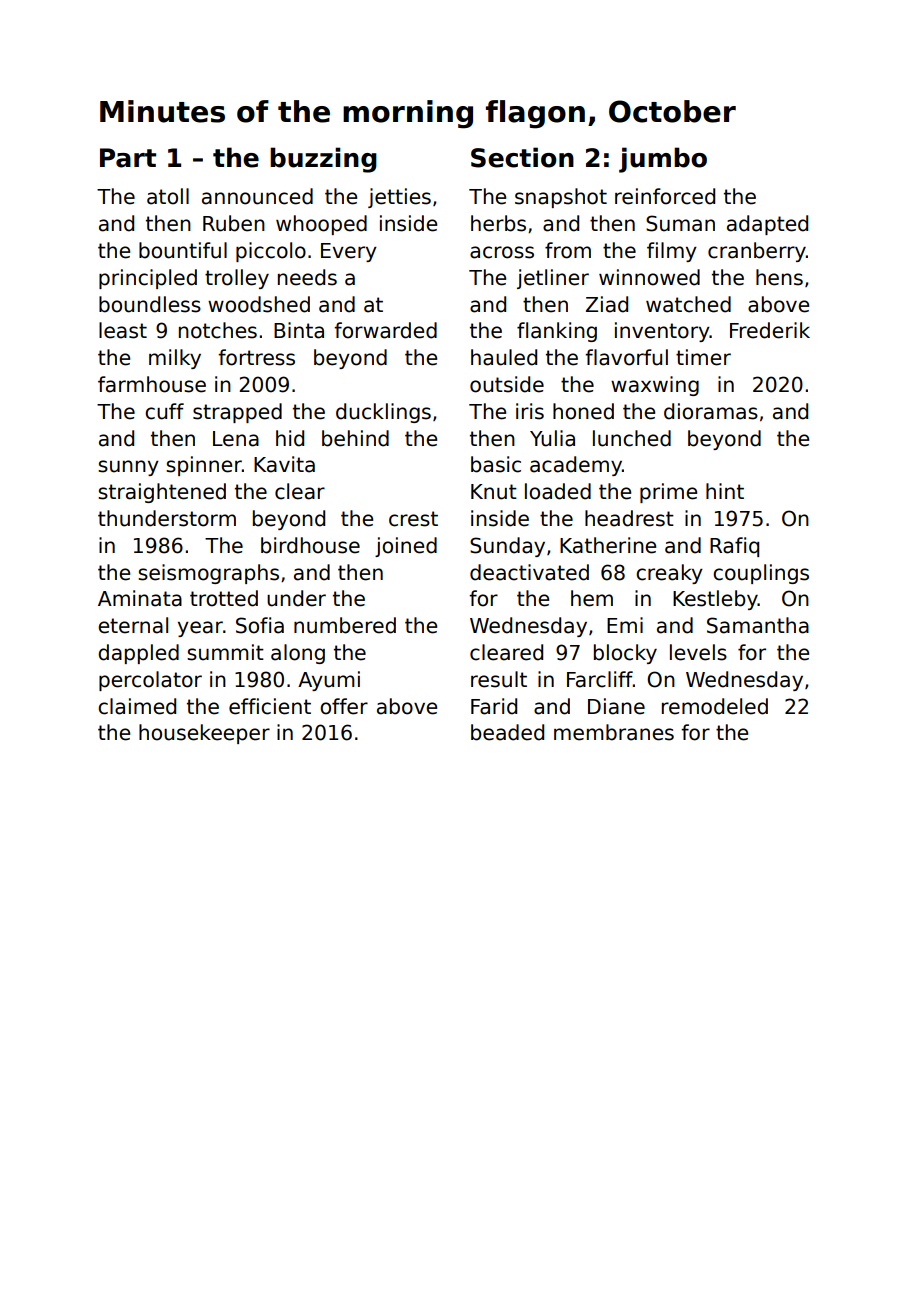 The width and height of the screenshot is (908, 1316). Describe the element at coordinates (767, 225) in the screenshot. I see `adapted` at that location.
